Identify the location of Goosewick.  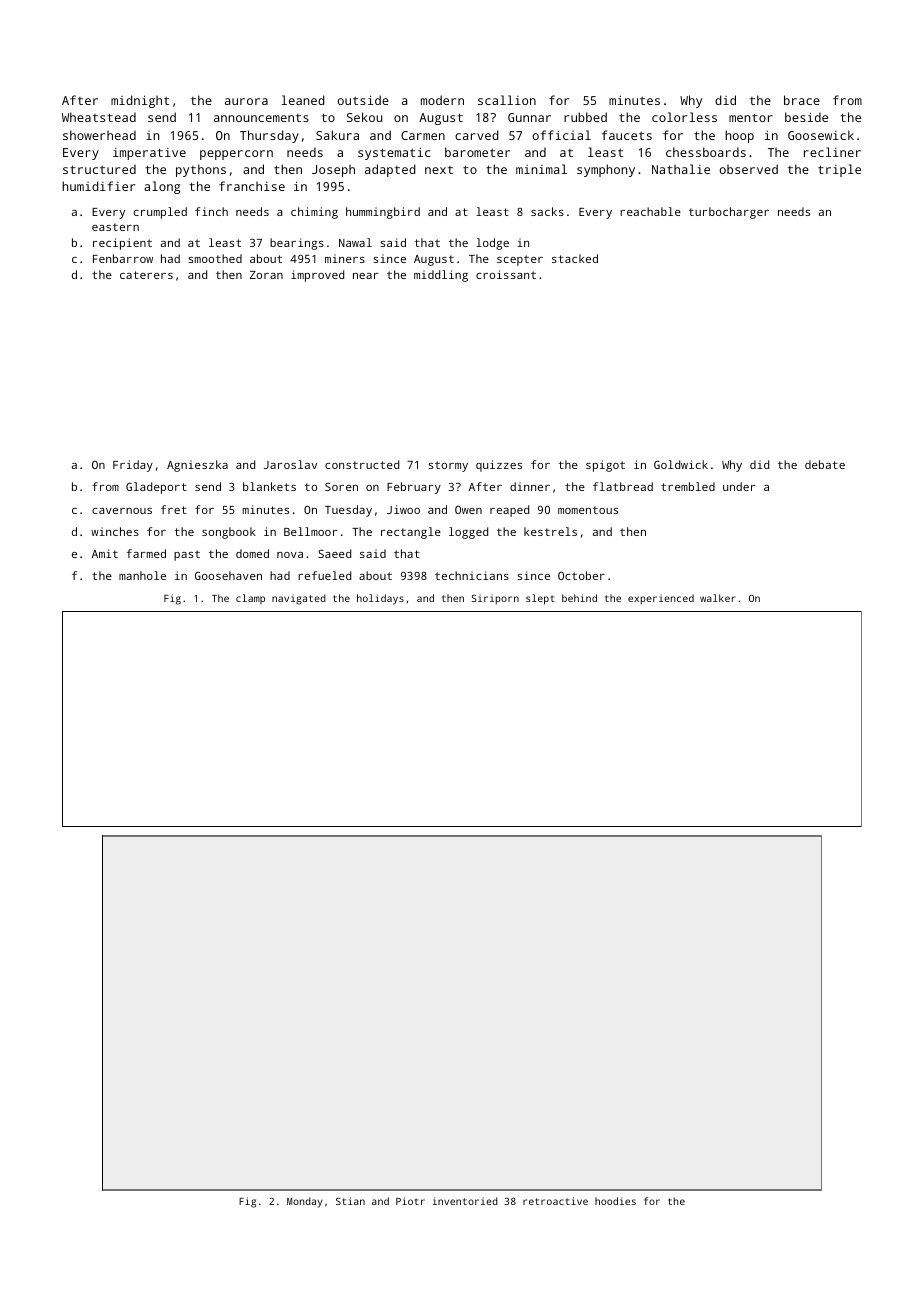
(821, 135).
